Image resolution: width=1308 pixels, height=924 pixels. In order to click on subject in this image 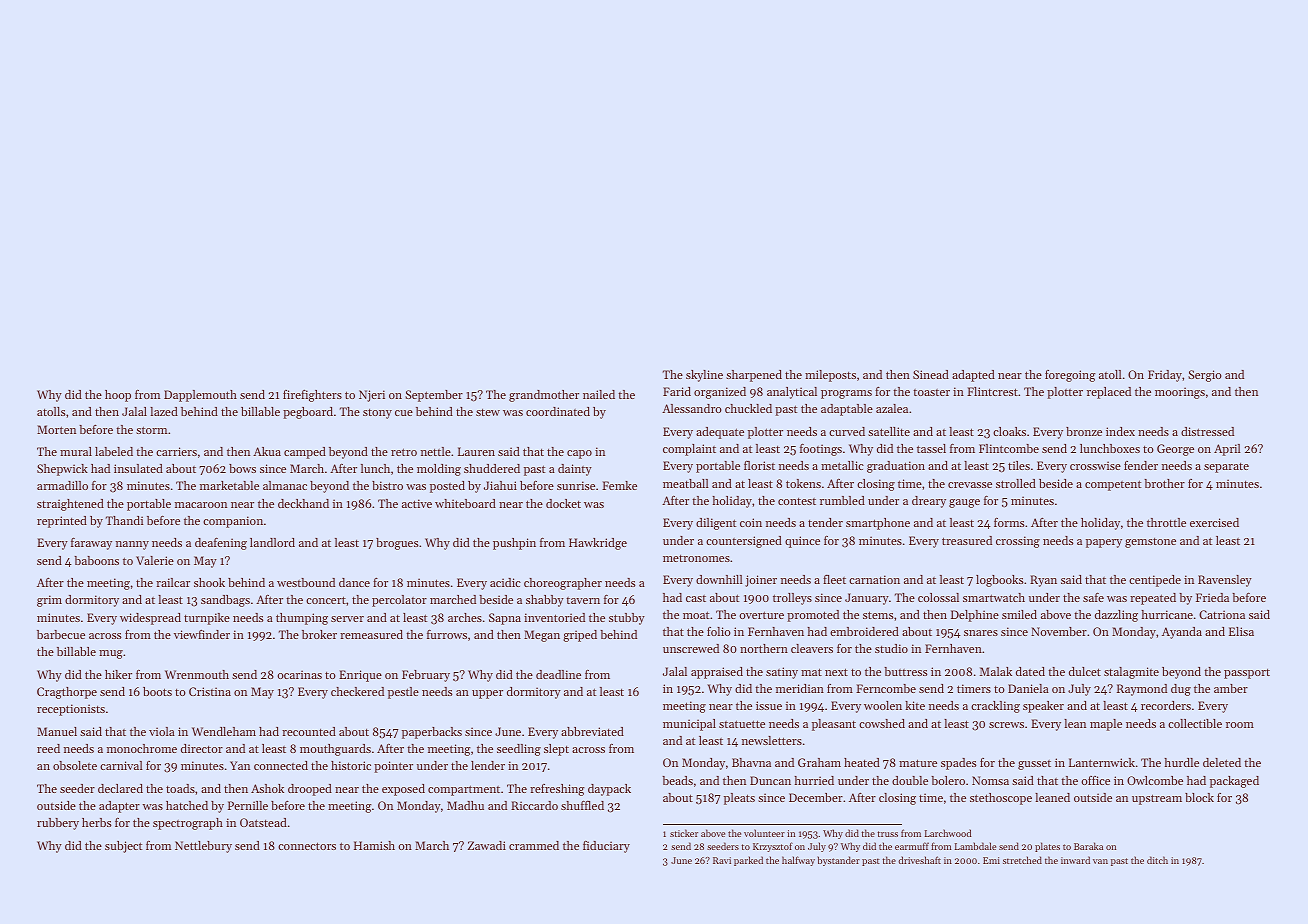, I will do `click(123, 847)`.
